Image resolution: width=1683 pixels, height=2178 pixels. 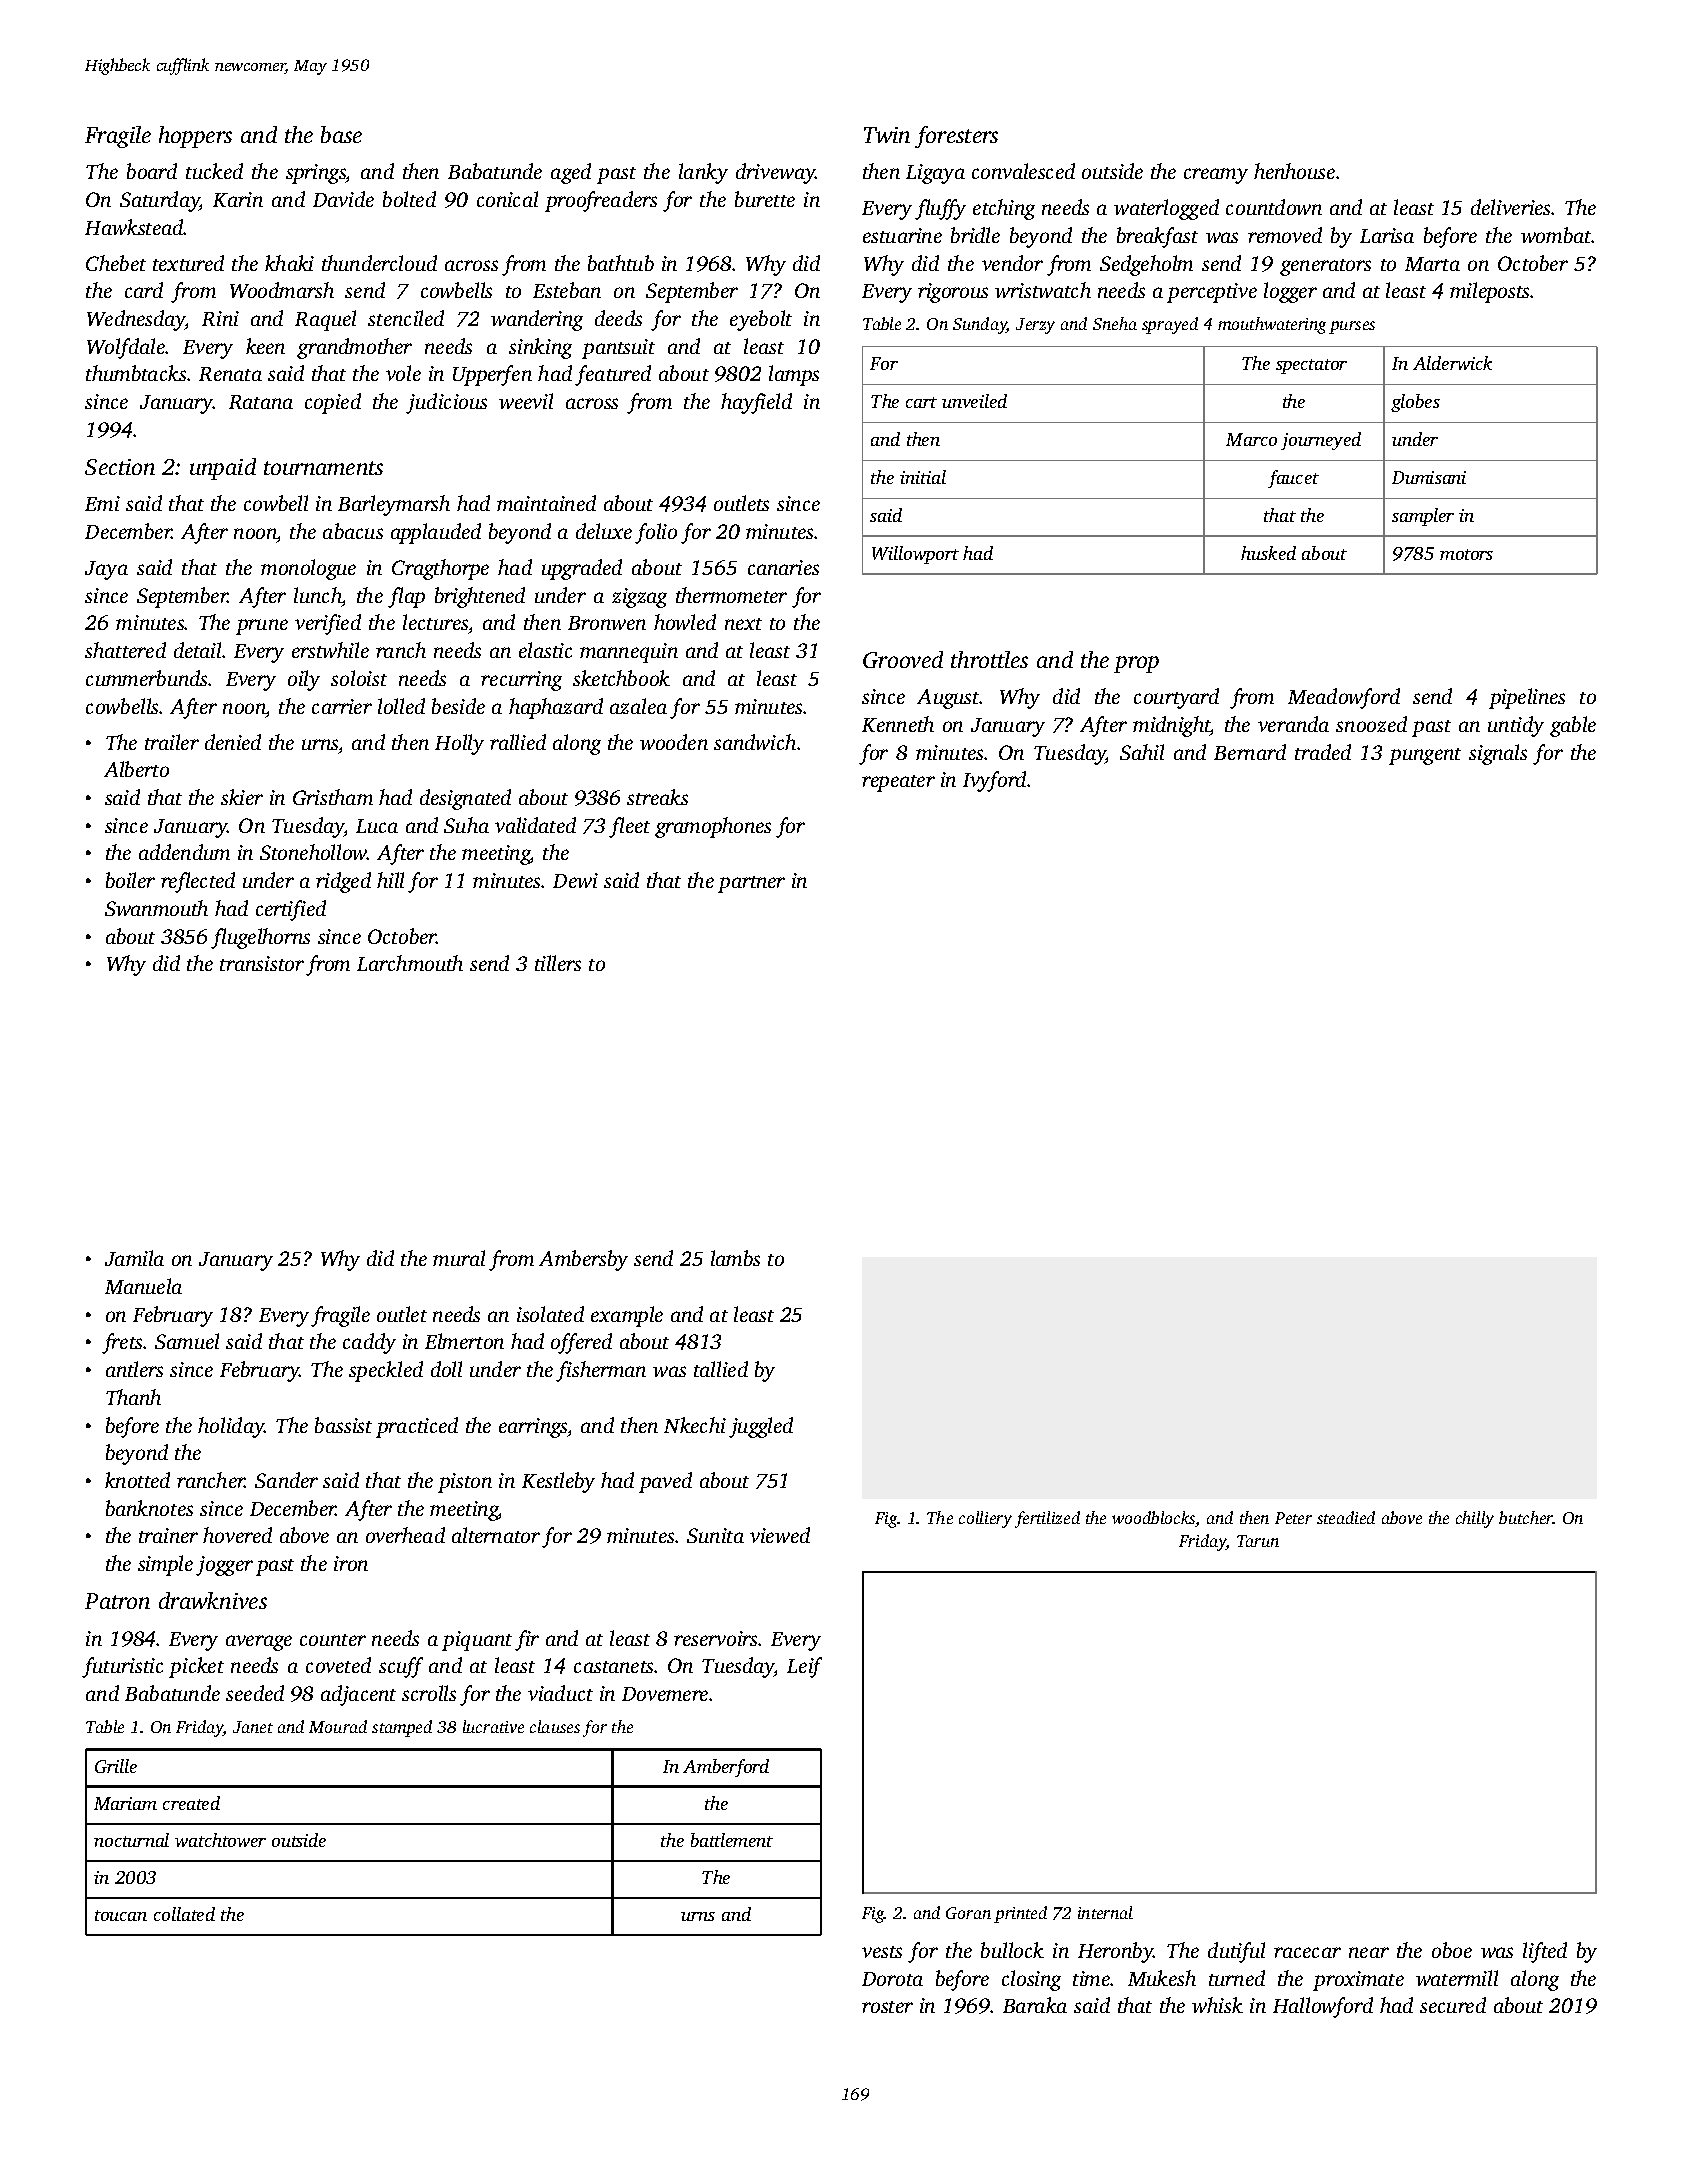 I want to click on Barleymarsh, so click(x=394, y=505).
